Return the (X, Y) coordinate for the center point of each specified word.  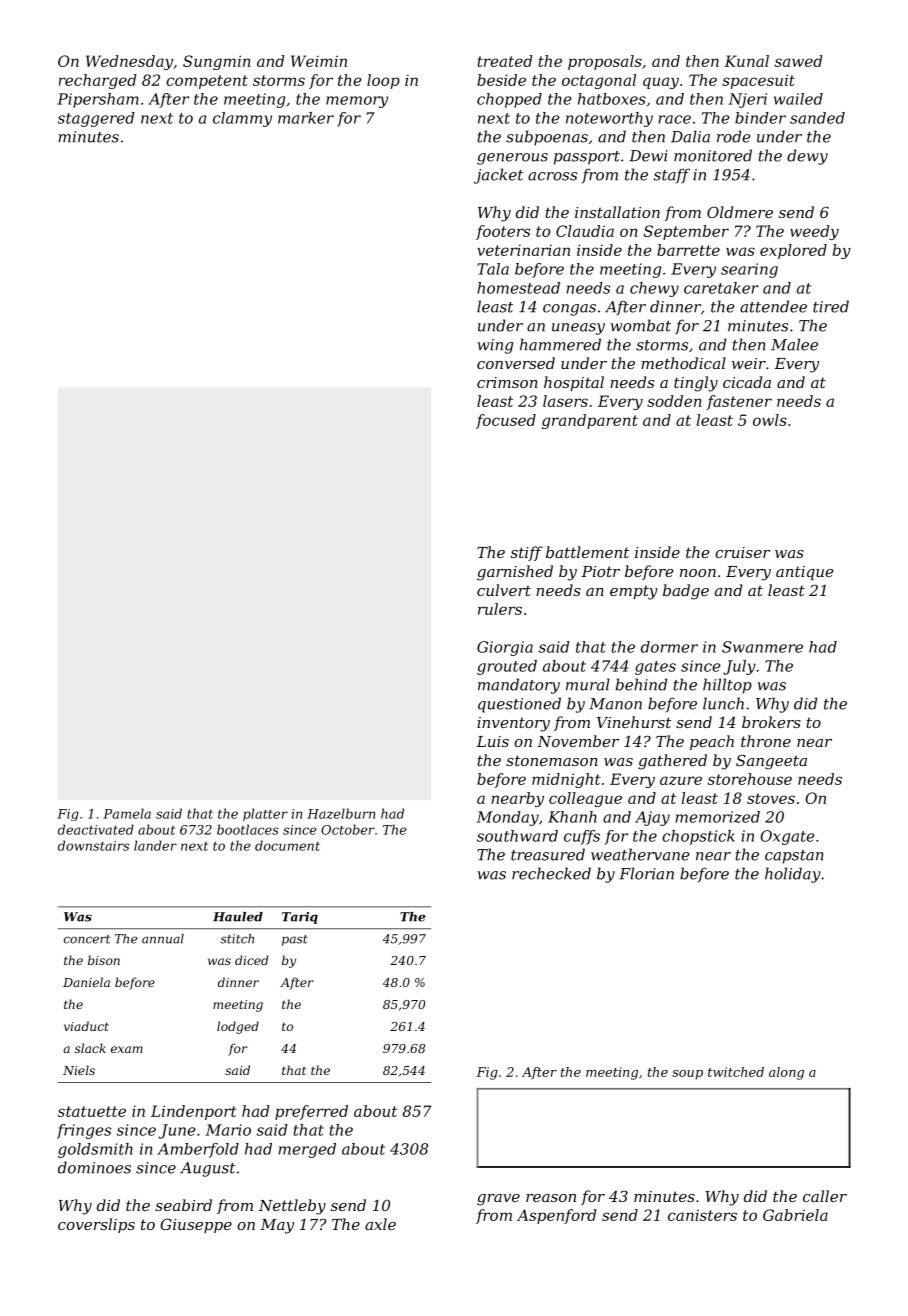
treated (504, 61)
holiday (793, 875)
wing (495, 346)
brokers (771, 722)
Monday (508, 818)
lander (155, 845)
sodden (674, 401)
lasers (565, 401)
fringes (84, 1131)
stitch (237, 939)
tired (831, 306)
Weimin (319, 61)
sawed (798, 61)
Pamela (127, 813)
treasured (548, 854)
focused (506, 421)
